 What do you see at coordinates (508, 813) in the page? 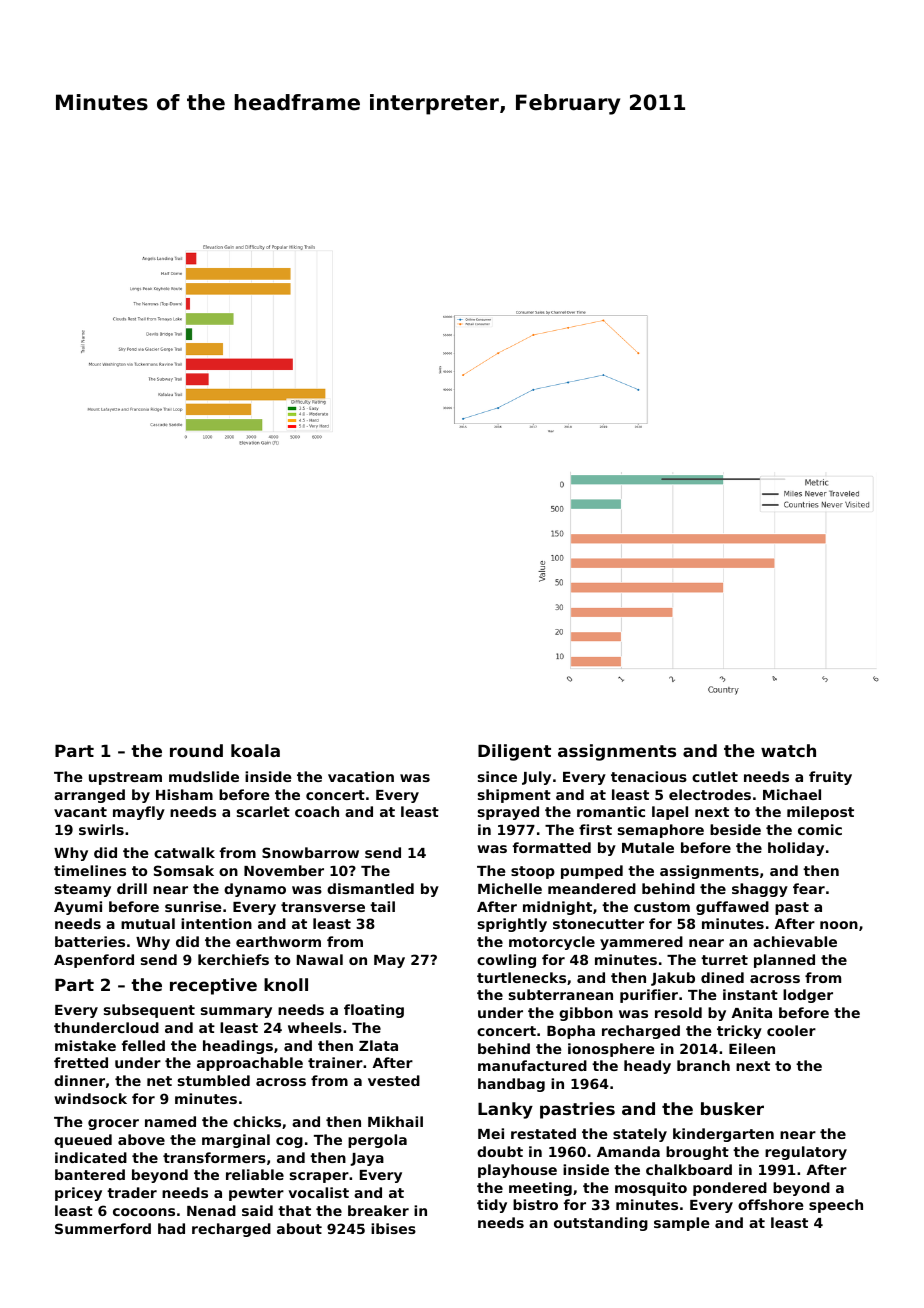
I see `sprayed` at bounding box center [508, 813].
